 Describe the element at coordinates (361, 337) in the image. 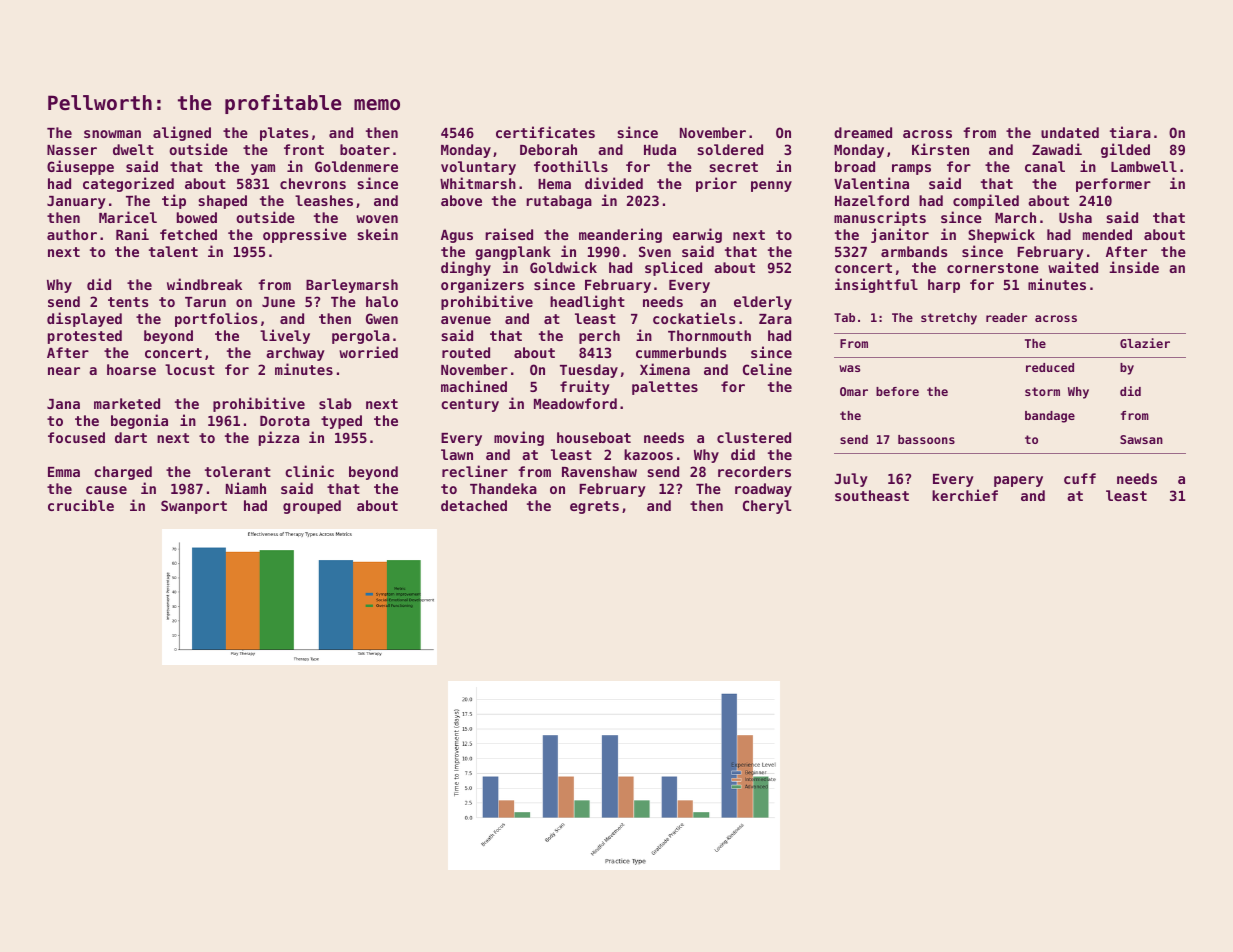

I see `pergola` at that location.
